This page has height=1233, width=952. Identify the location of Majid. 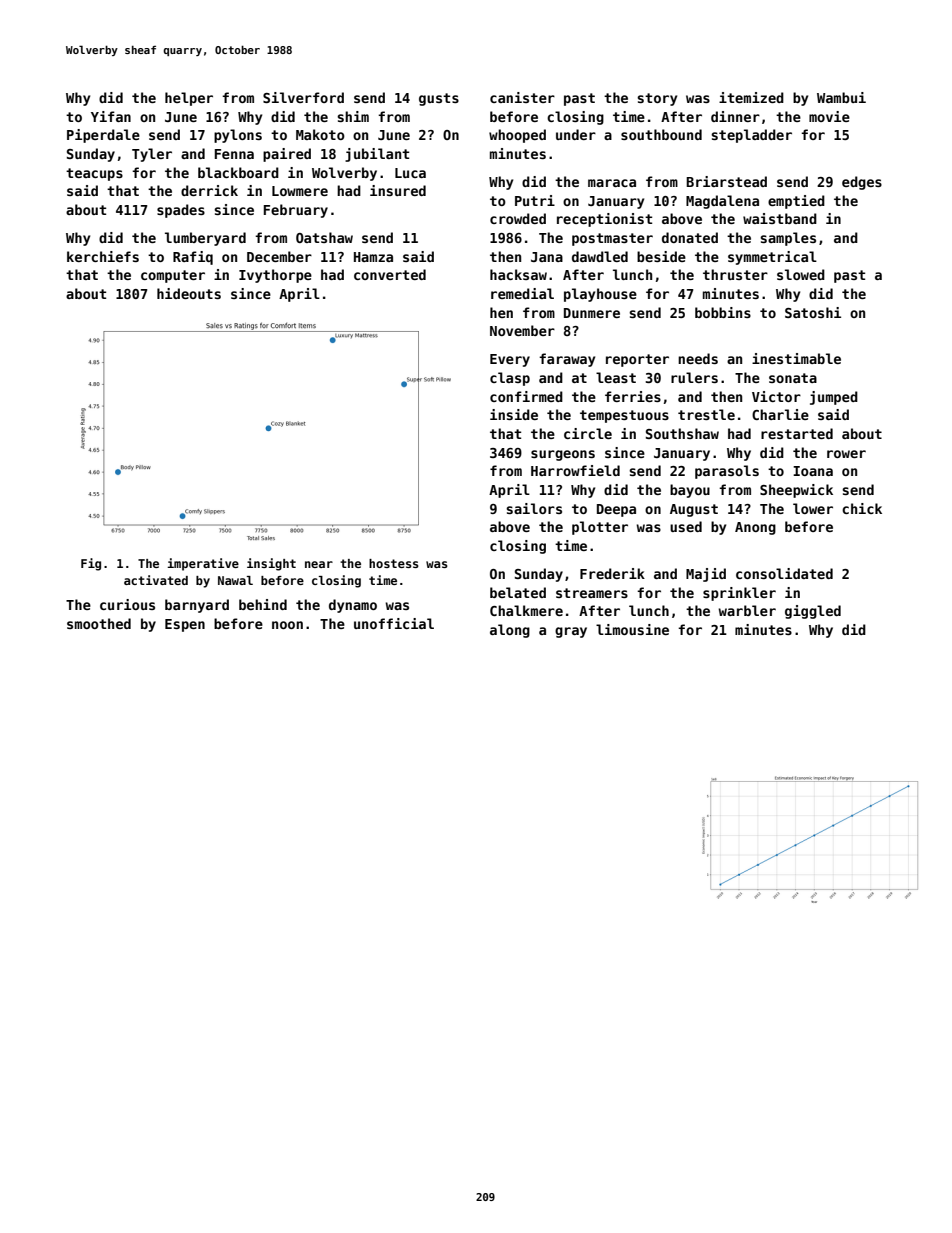
(706, 575).
